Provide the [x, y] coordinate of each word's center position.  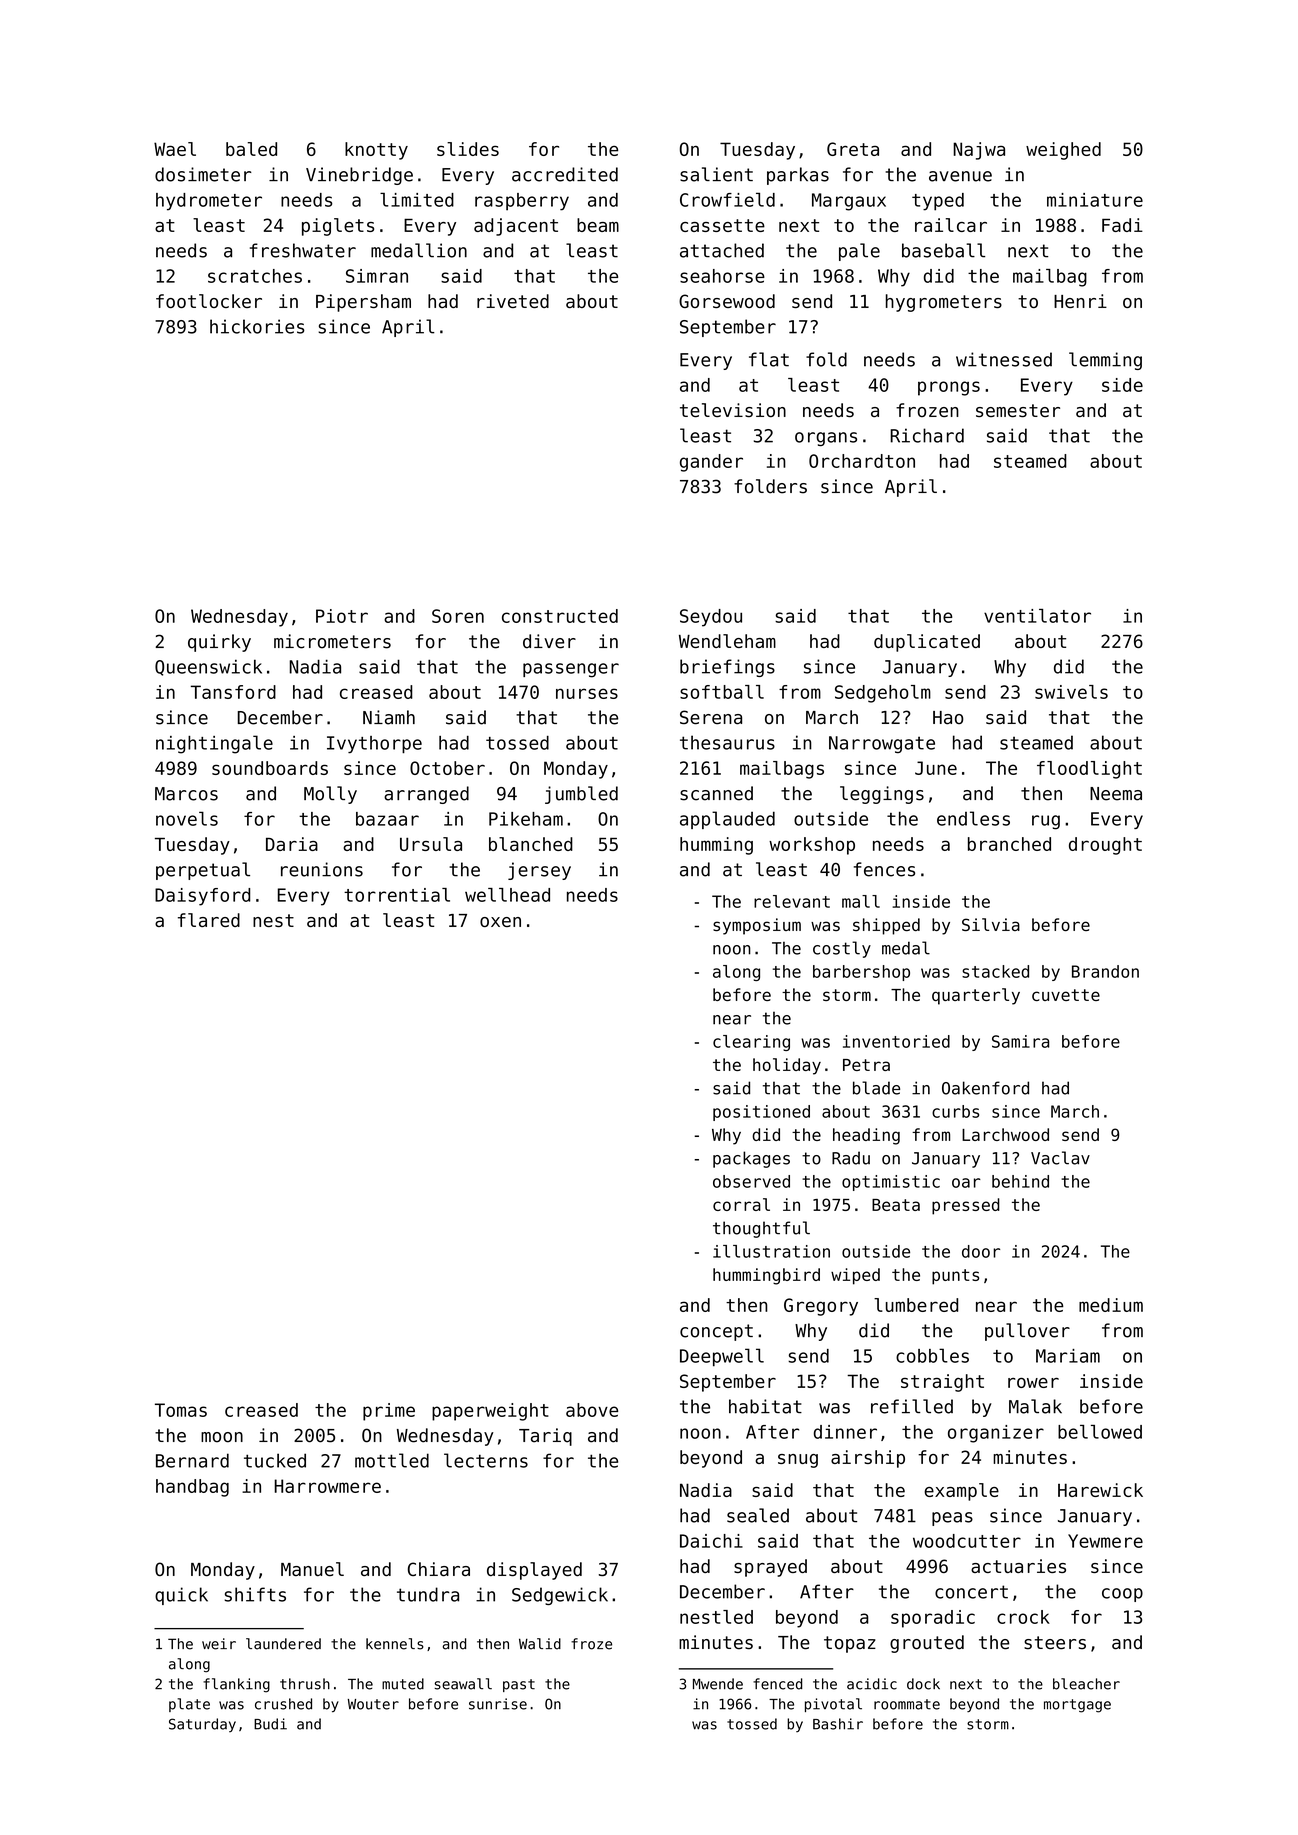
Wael [175, 149]
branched [1009, 844]
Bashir [838, 1724]
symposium [757, 926]
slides [468, 149]
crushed [283, 1704]
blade [876, 1088]
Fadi [1122, 225]
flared [209, 920]
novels [187, 818]
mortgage [1077, 1706]
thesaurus [727, 742]
